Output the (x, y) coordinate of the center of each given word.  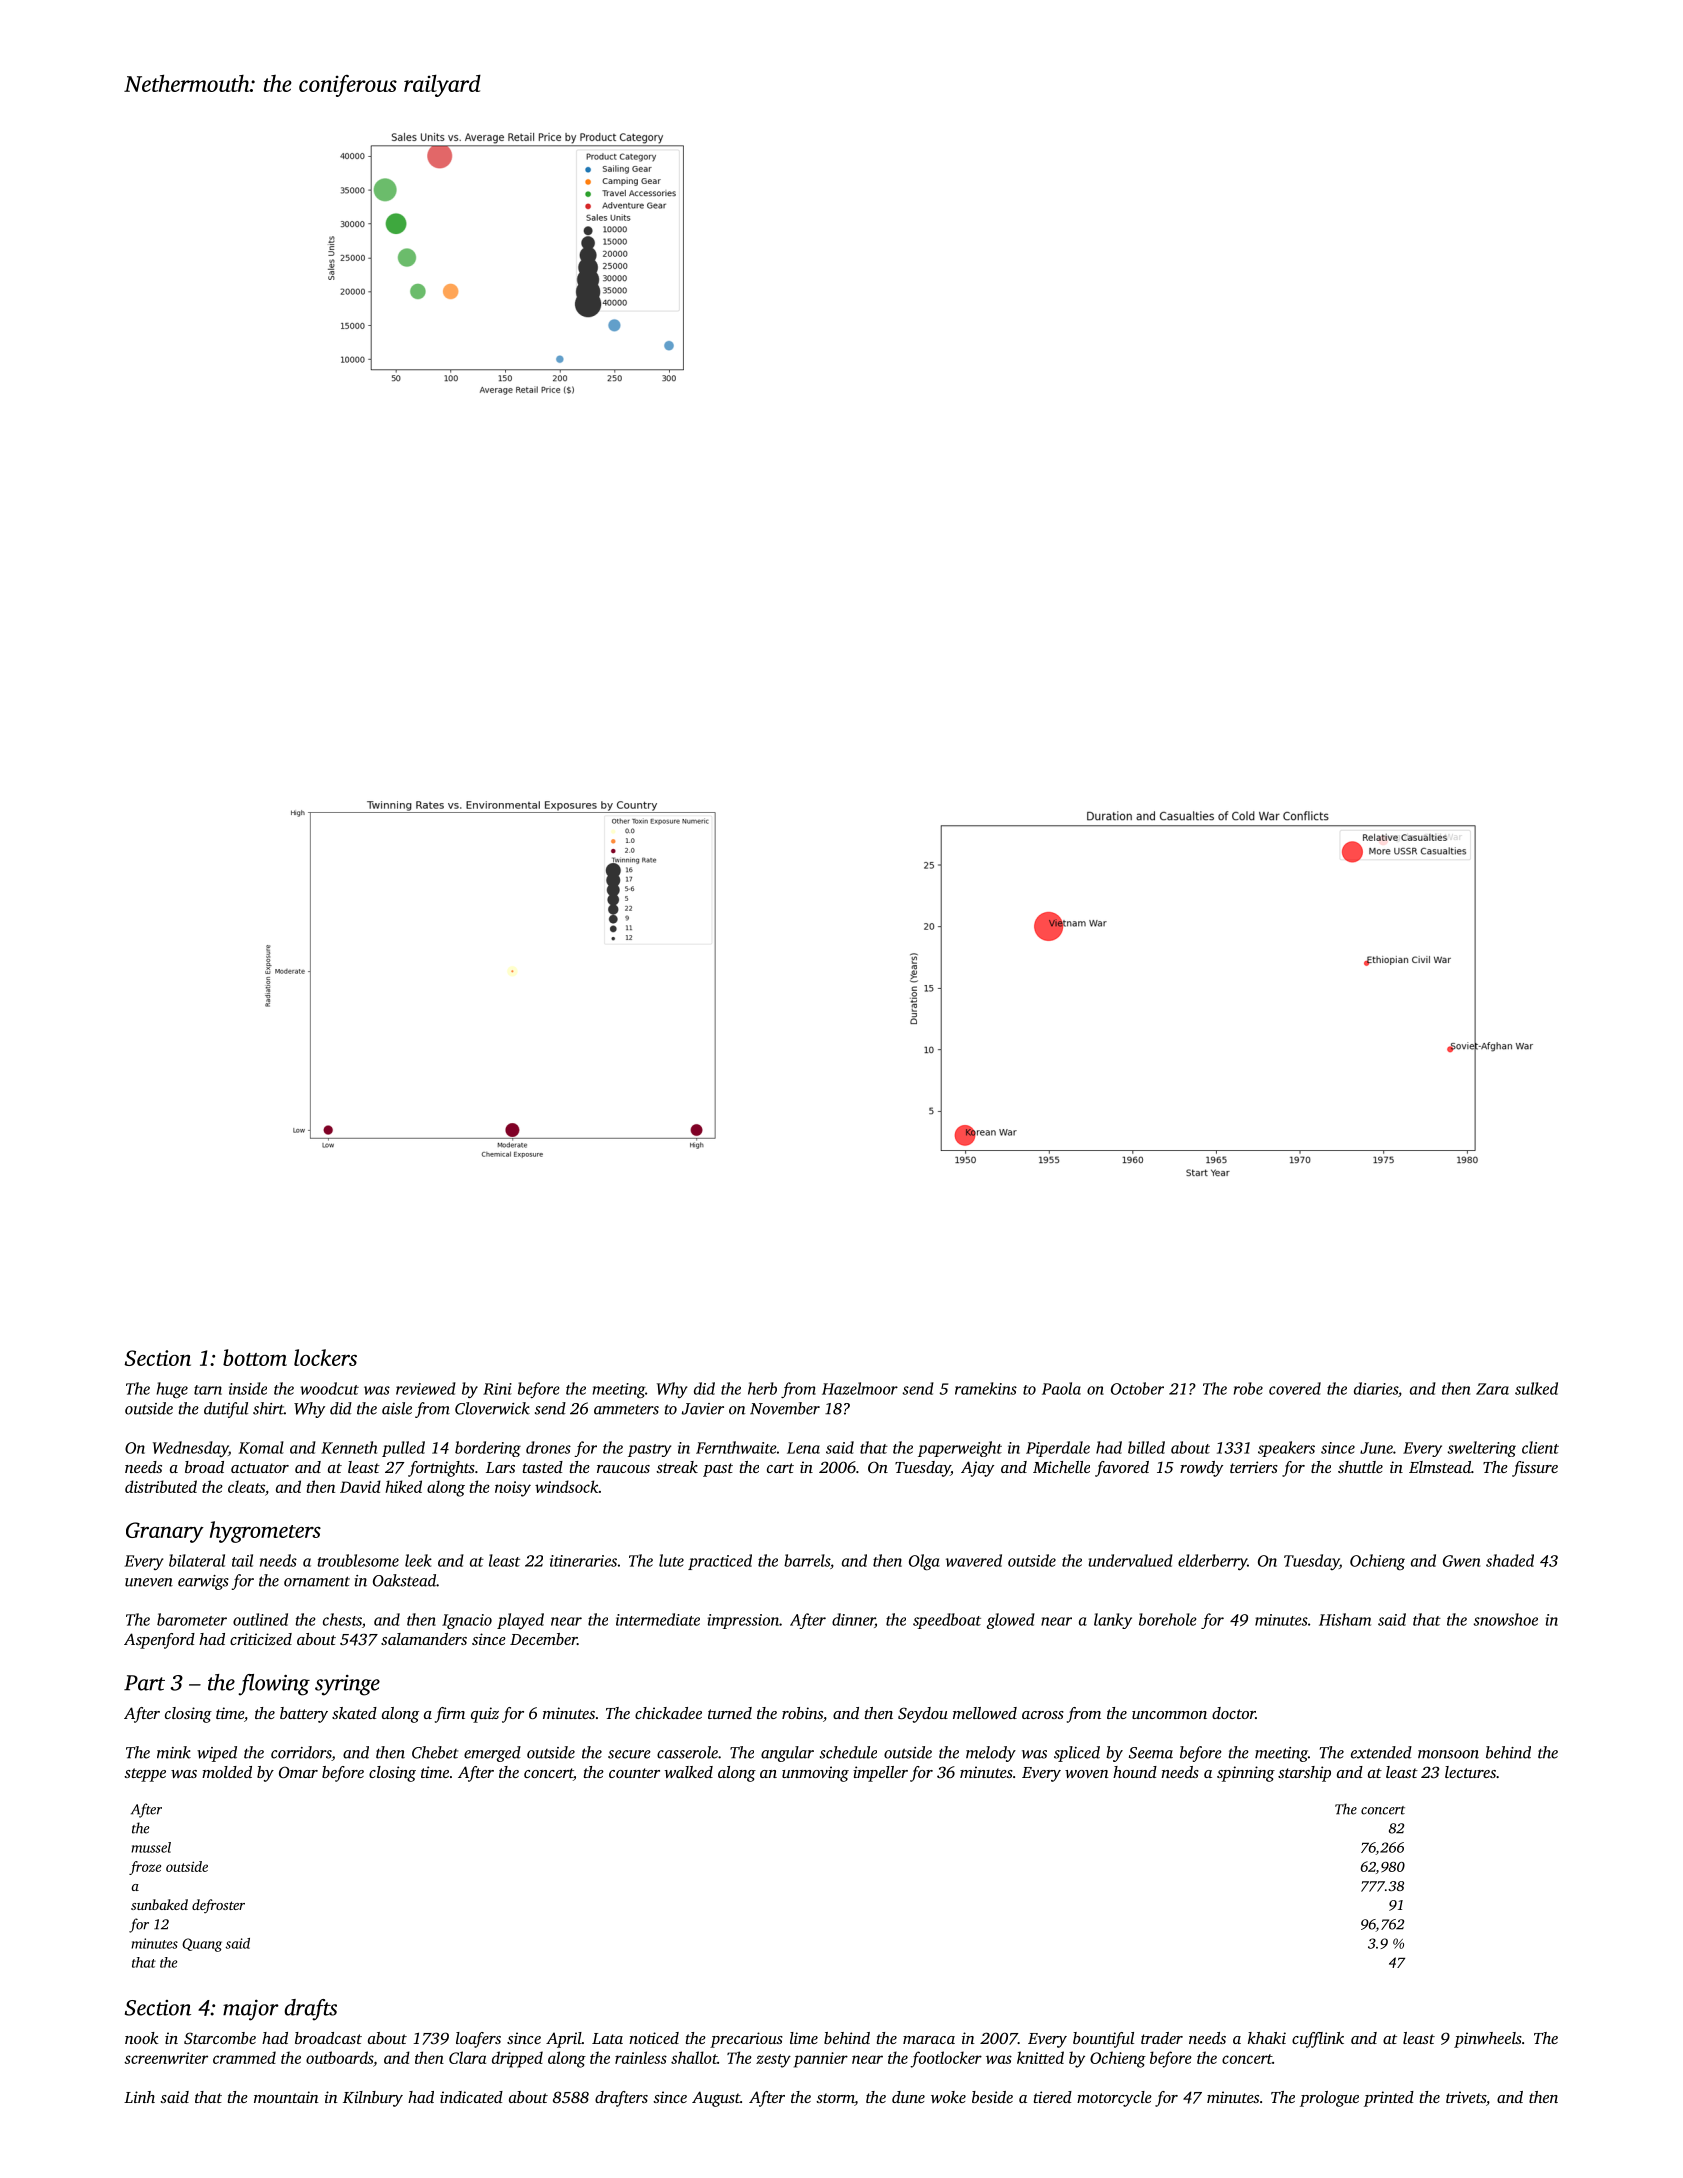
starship (1304, 1774)
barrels (807, 1560)
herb (762, 1388)
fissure (1535, 1469)
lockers (325, 1357)
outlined (260, 1619)
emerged (492, 1754)
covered (1295, 1388)
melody (991, 1754)
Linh (139, 2097)
